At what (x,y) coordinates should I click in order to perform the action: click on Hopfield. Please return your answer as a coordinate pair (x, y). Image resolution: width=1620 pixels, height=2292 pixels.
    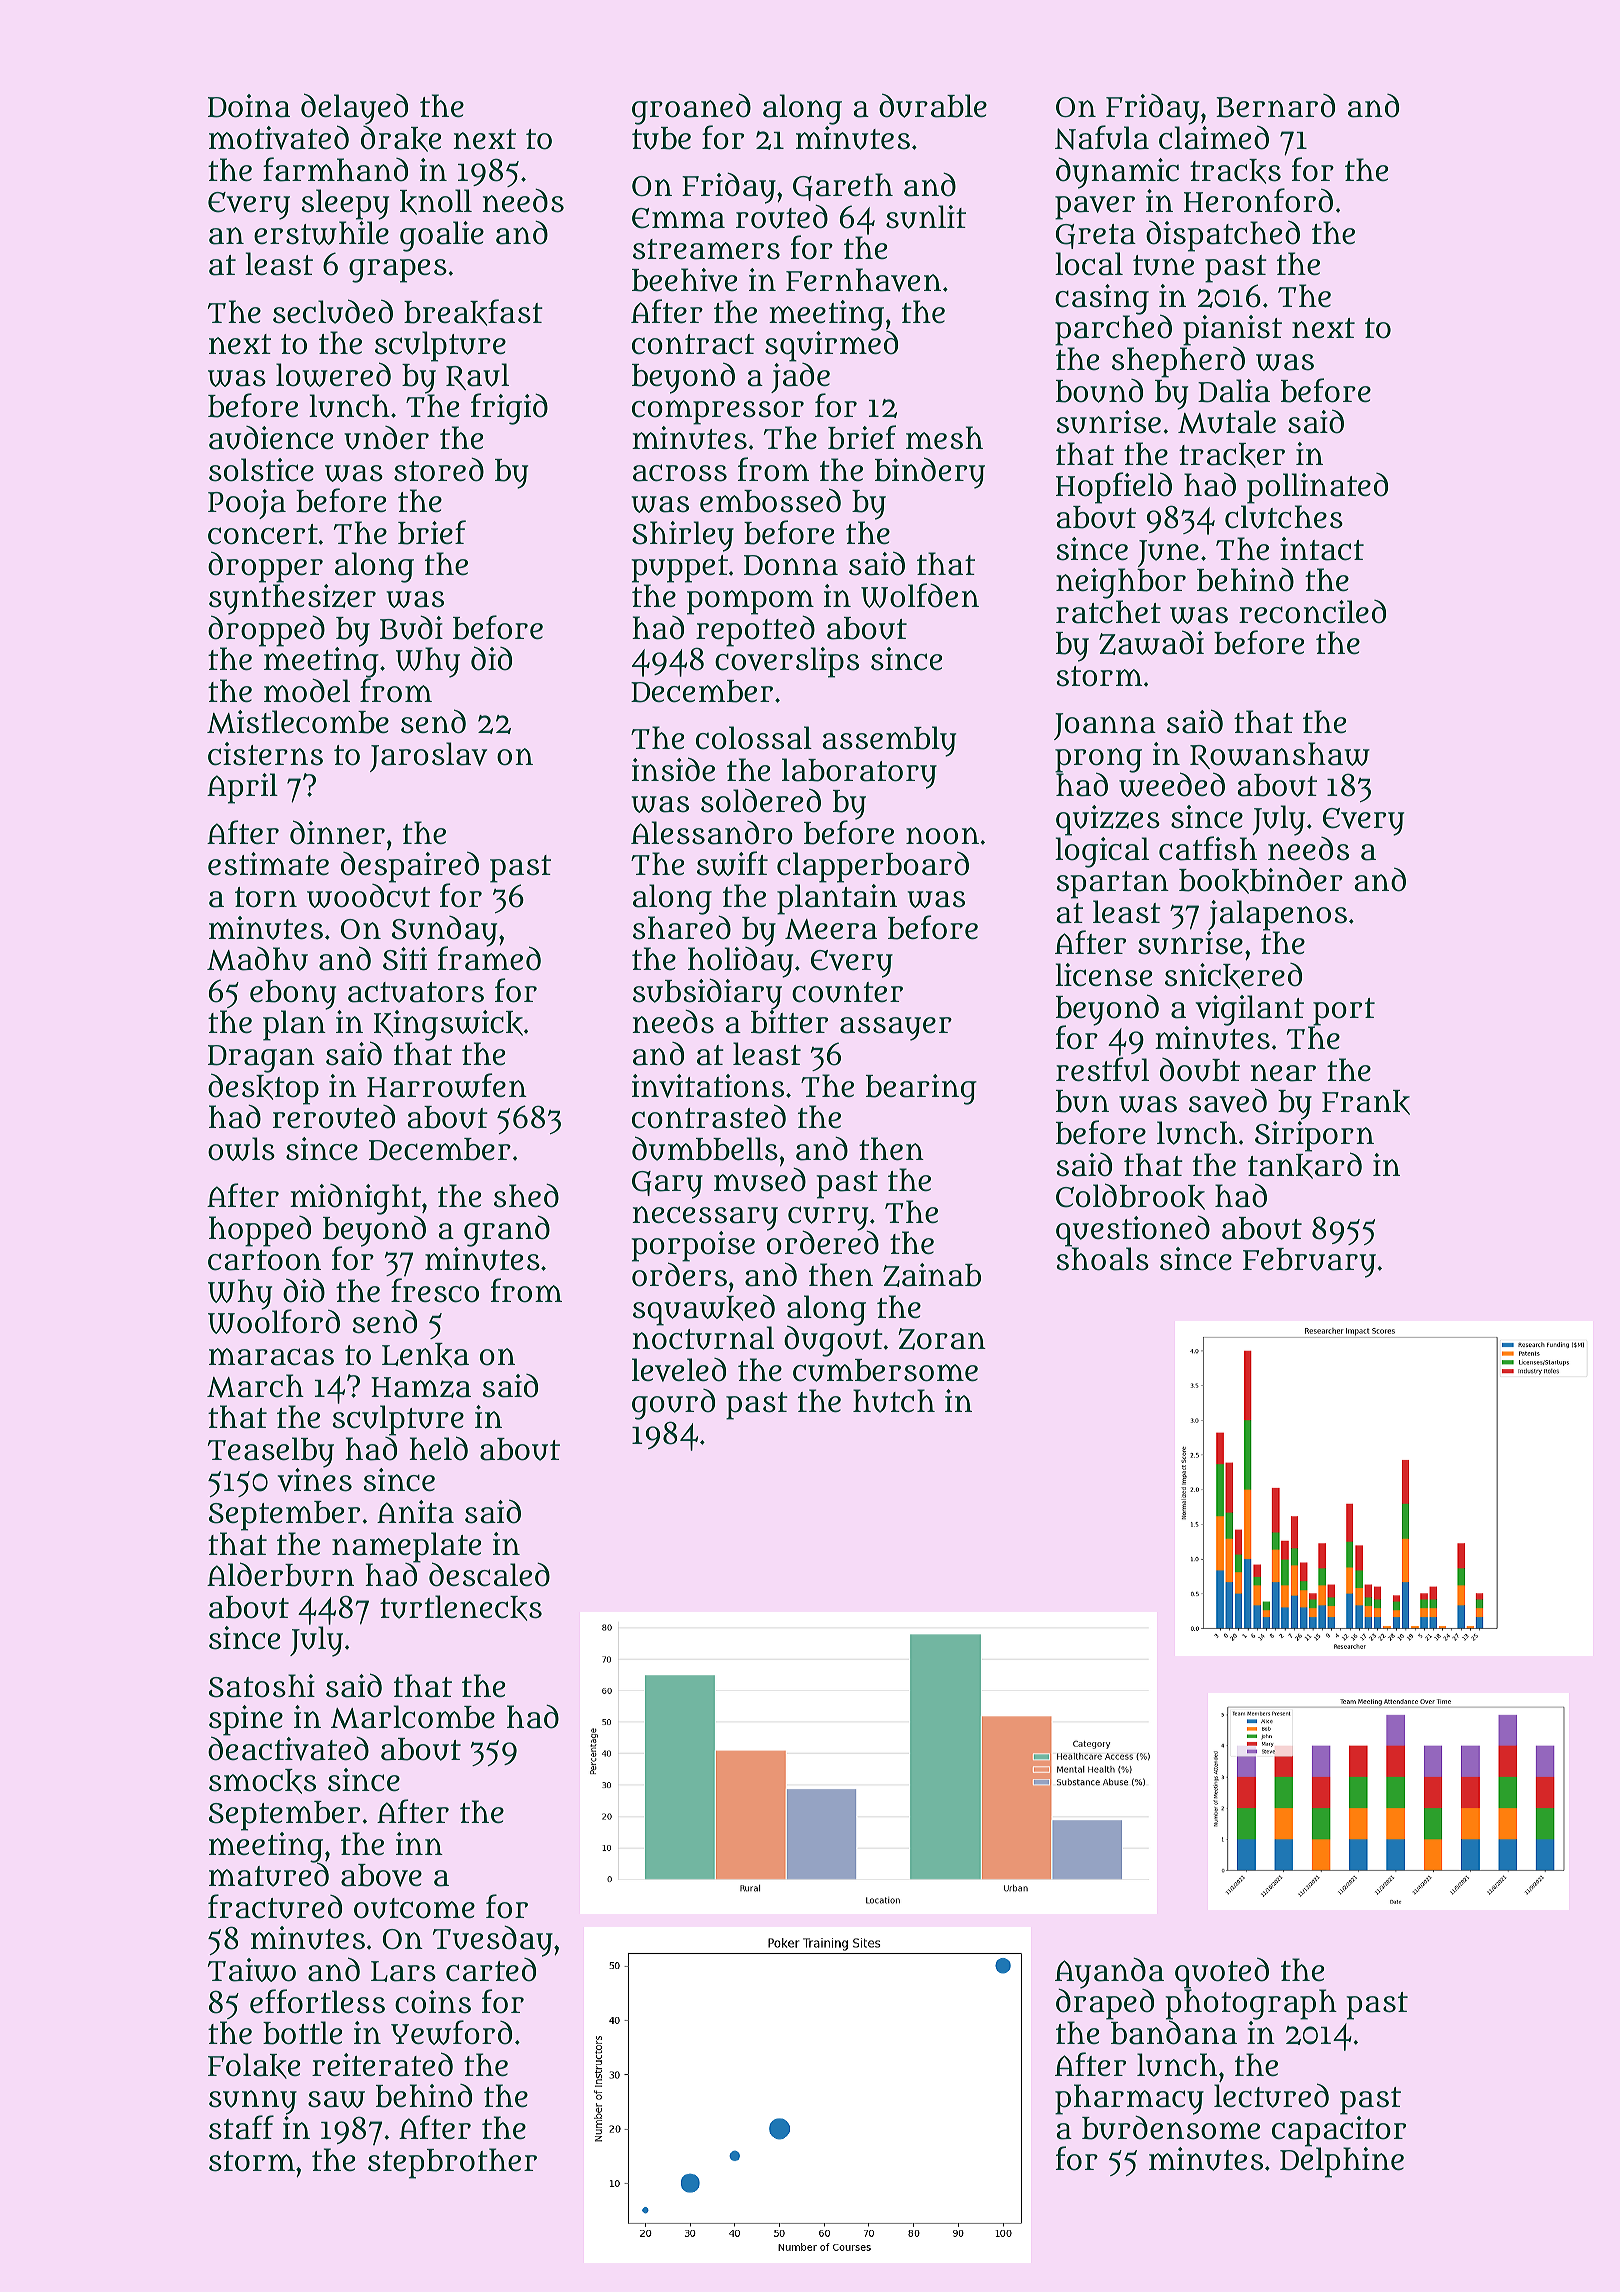
    Looking at the image, I should click on (1114, 488).
